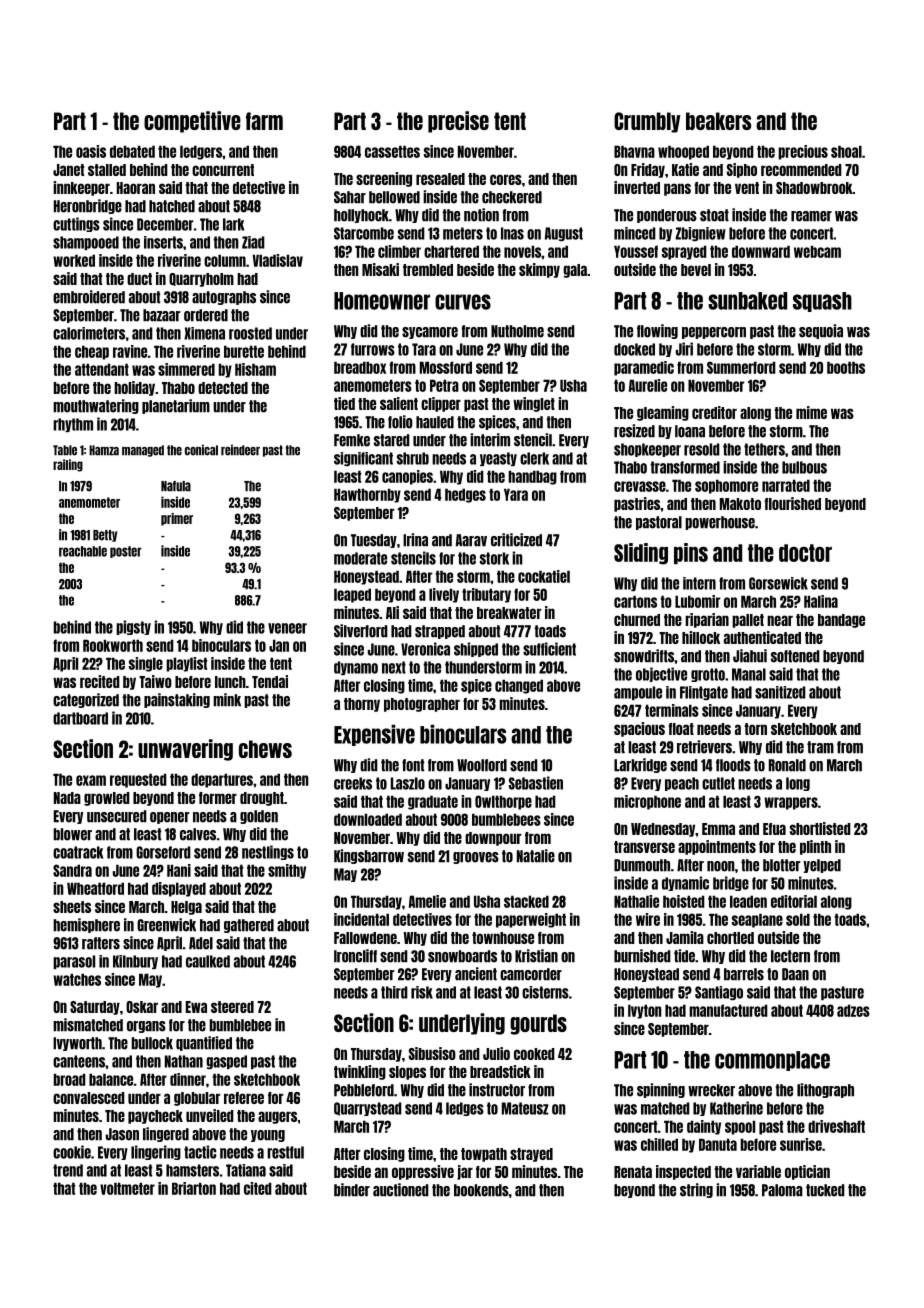 The height and width of the page is (1308, 924). What do you see at coordinates (663, 413) in the page?
I see `gleaming` at bounding box center [663, 413].
